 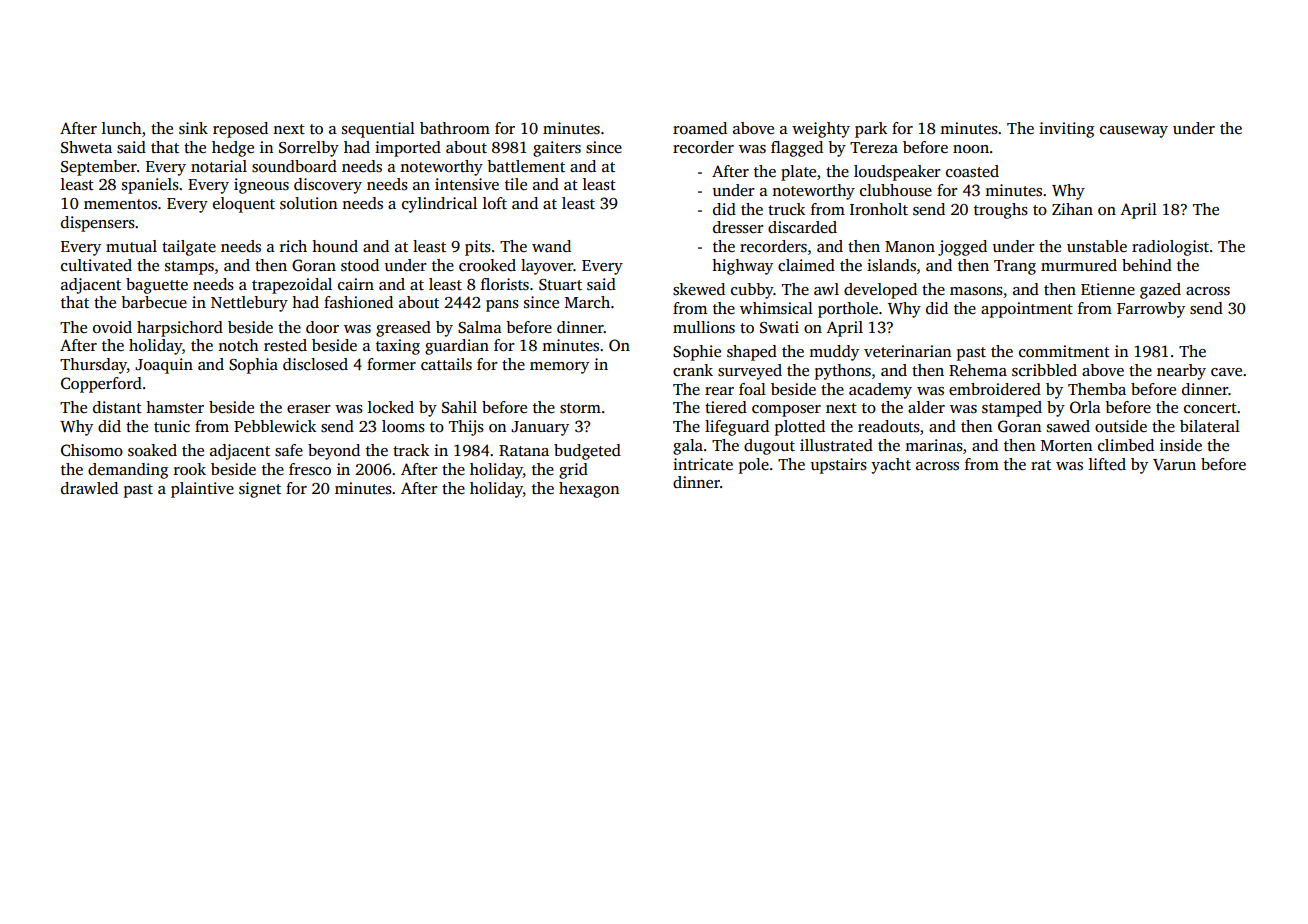 I want to click on hedge, so click(x=233, y=149).
